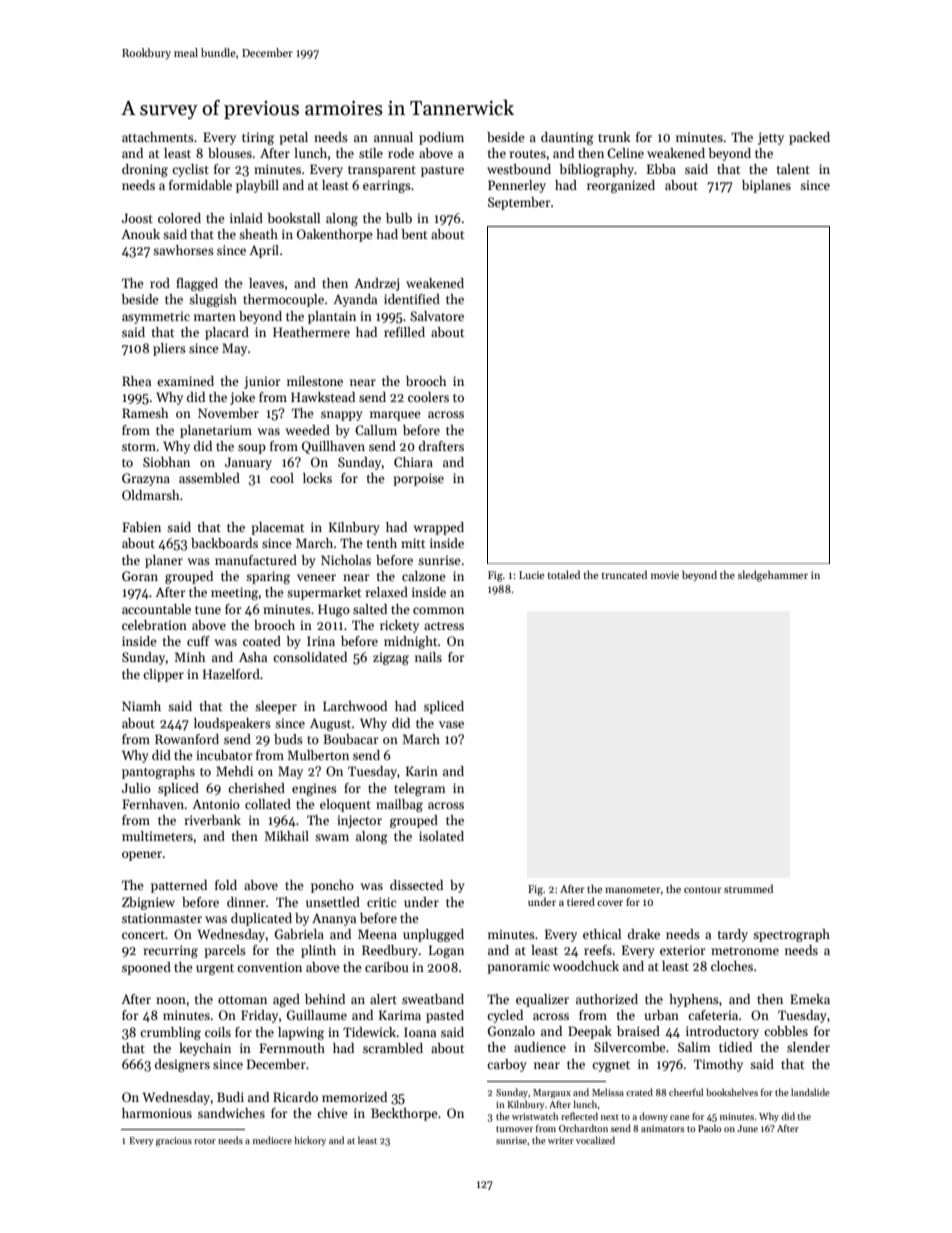 This document has width=952, height=1233. I want to click on Hugo, so click(334, 610).
